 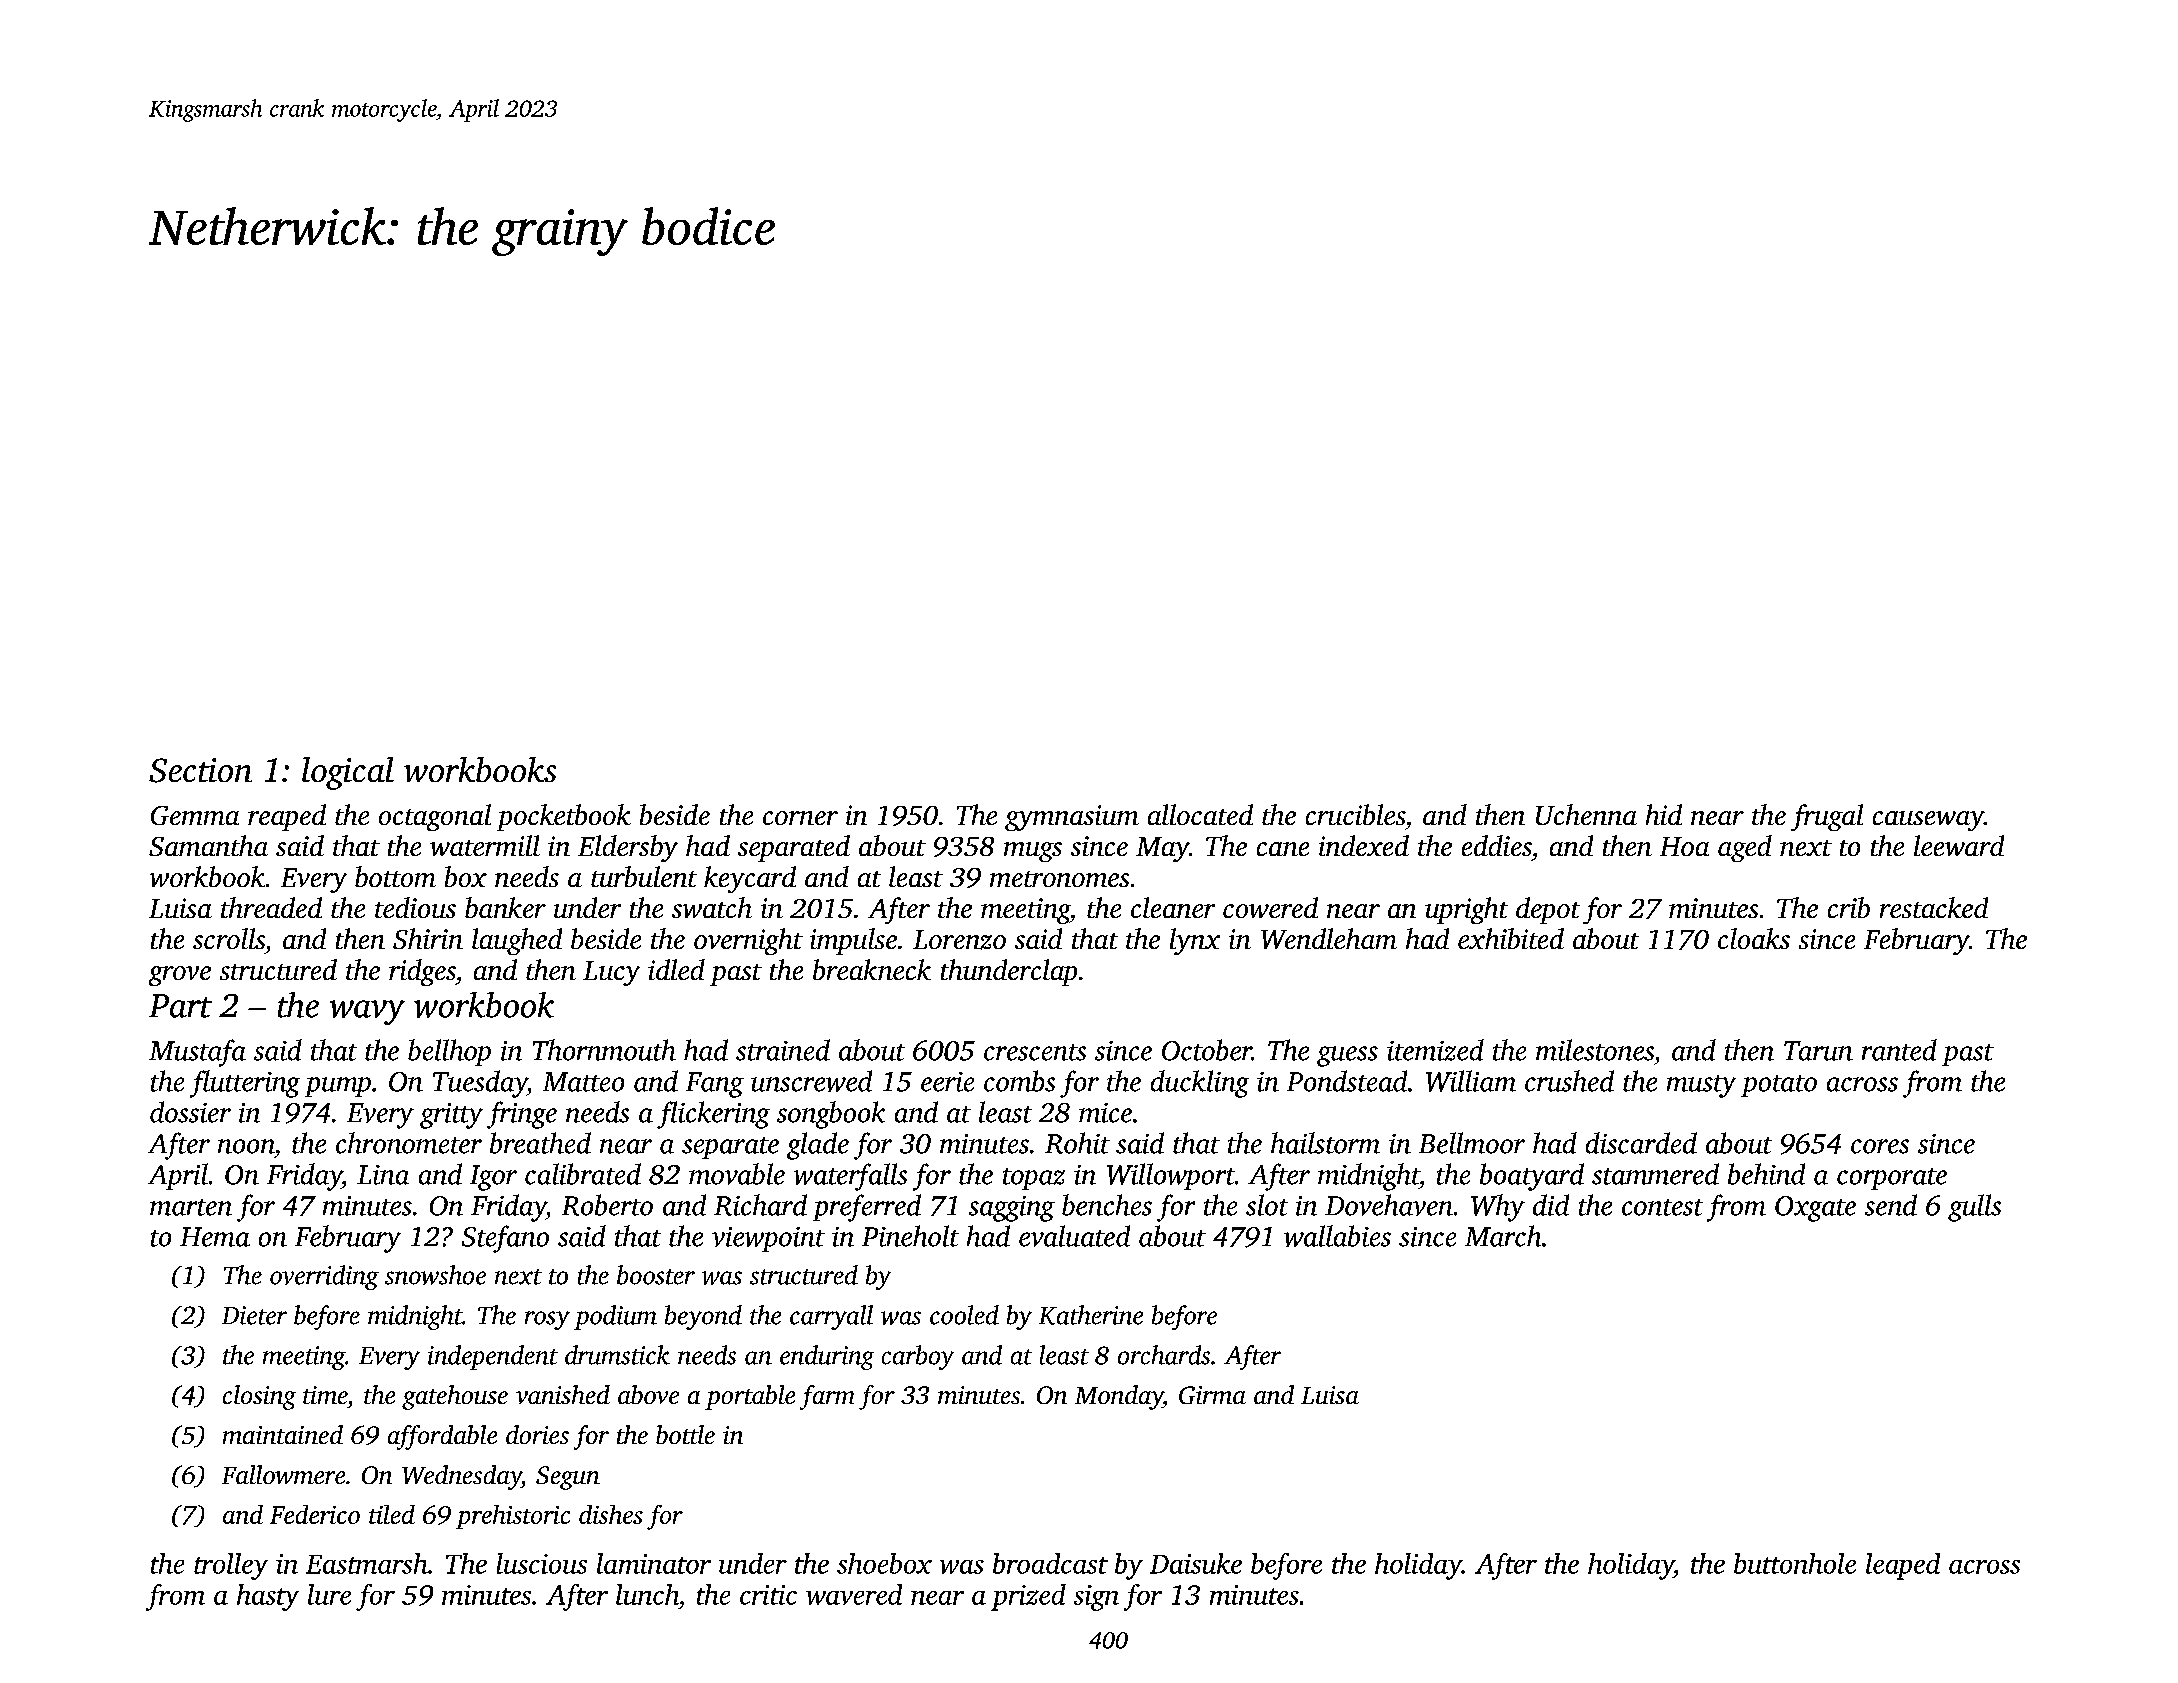 I want to click on Section, so click(x=200, y=770).
